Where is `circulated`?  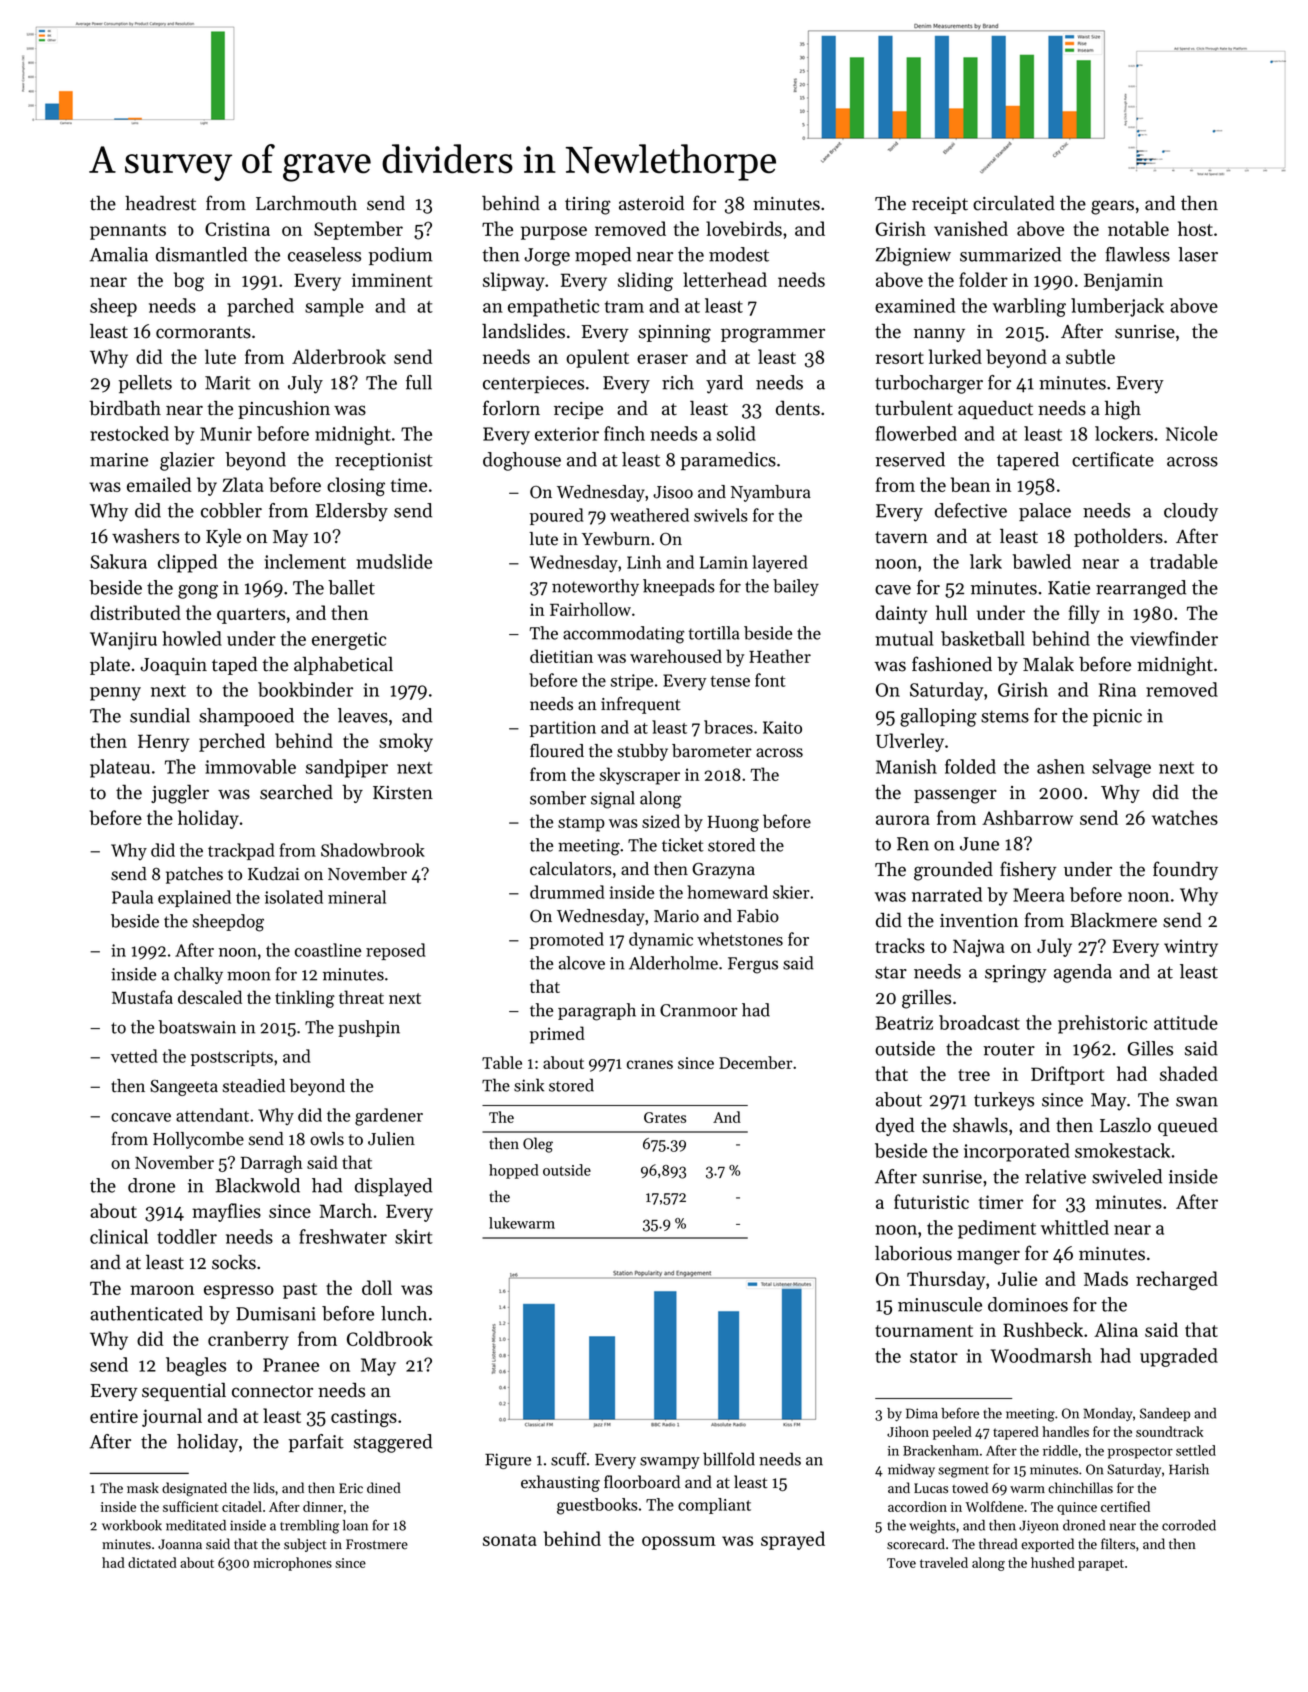
circulated is located at coordinates (1014, 203).
